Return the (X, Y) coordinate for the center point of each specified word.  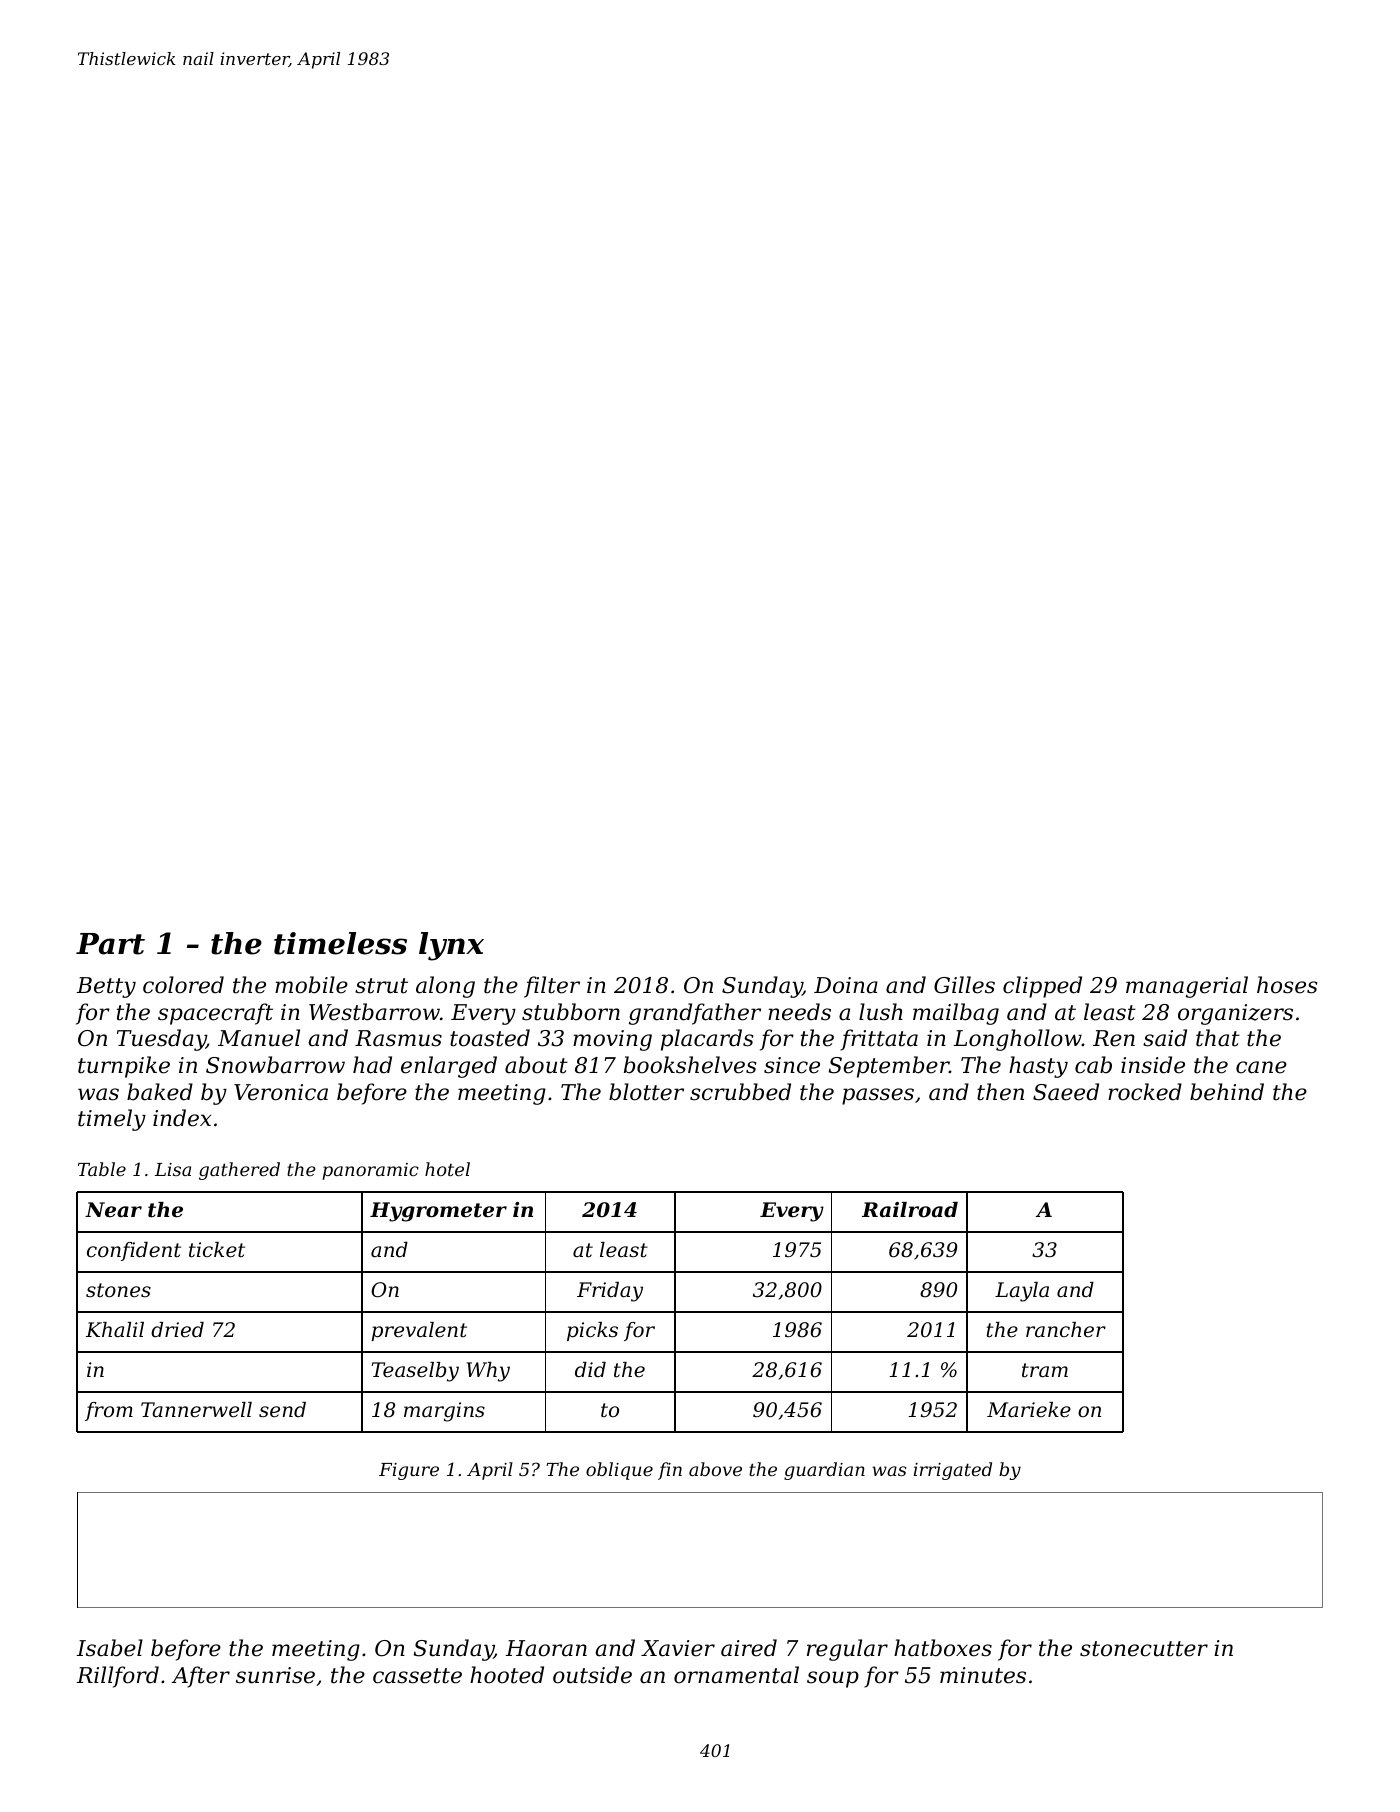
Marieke (1029, 1410)
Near (113, 1210)
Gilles (964, 985)
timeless (340, 943)
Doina (846, 985)
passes (878, 1096)
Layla (1022, 1292)
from (109, 1411)
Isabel (110, 1648)
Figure (409, 1471)
